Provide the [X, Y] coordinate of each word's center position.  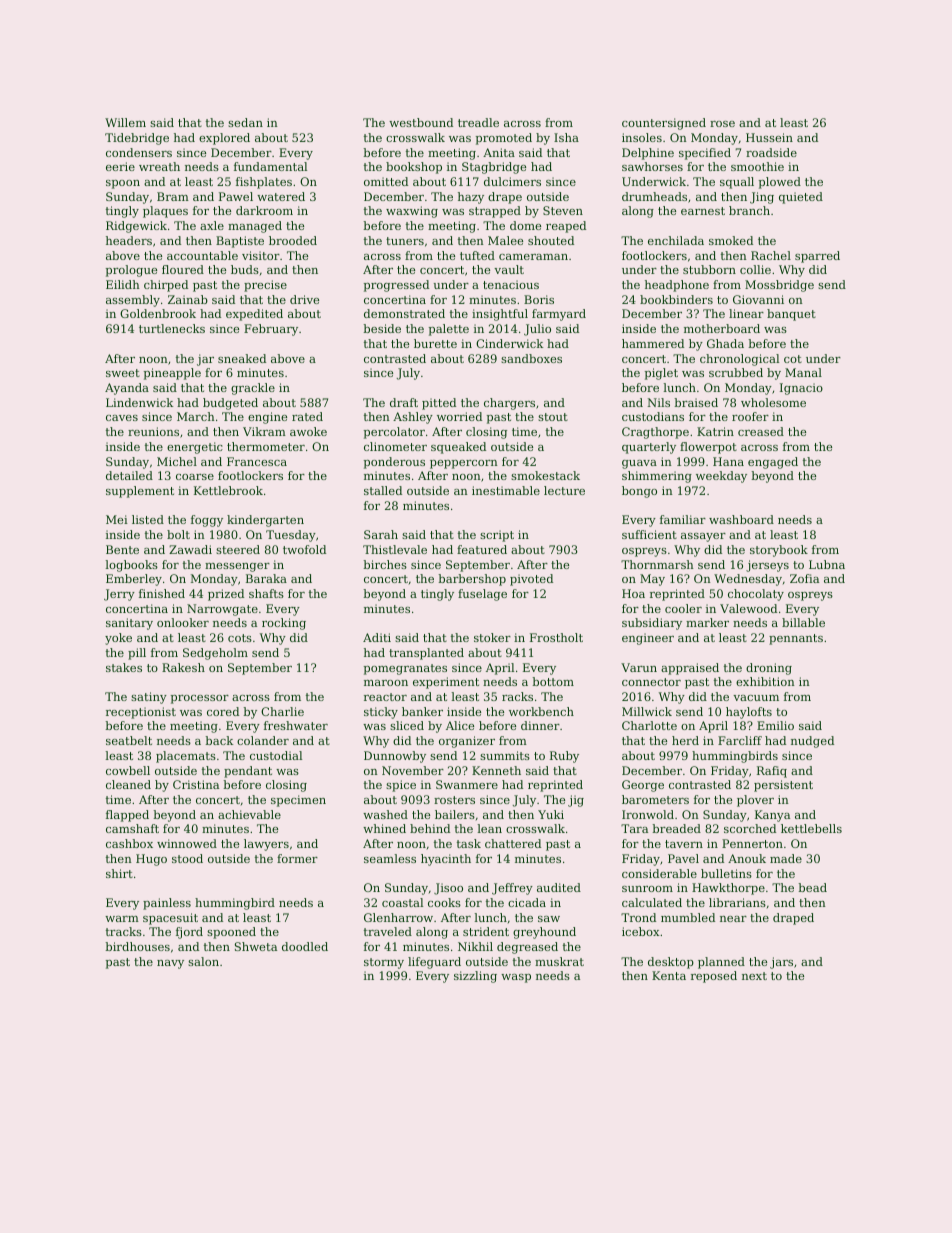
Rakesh [183, 667]
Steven [563, 210]
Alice [460, 725]
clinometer [395, 446]
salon [203, 961]
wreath [159, 166]
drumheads [654, 196]
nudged [812, 742]
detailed [129, 475]
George [643, 786]
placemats [186, 757]
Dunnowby [395, 757]
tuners [405, 241]
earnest [703, 211]
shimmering [657, 477]
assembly [133, 301]
